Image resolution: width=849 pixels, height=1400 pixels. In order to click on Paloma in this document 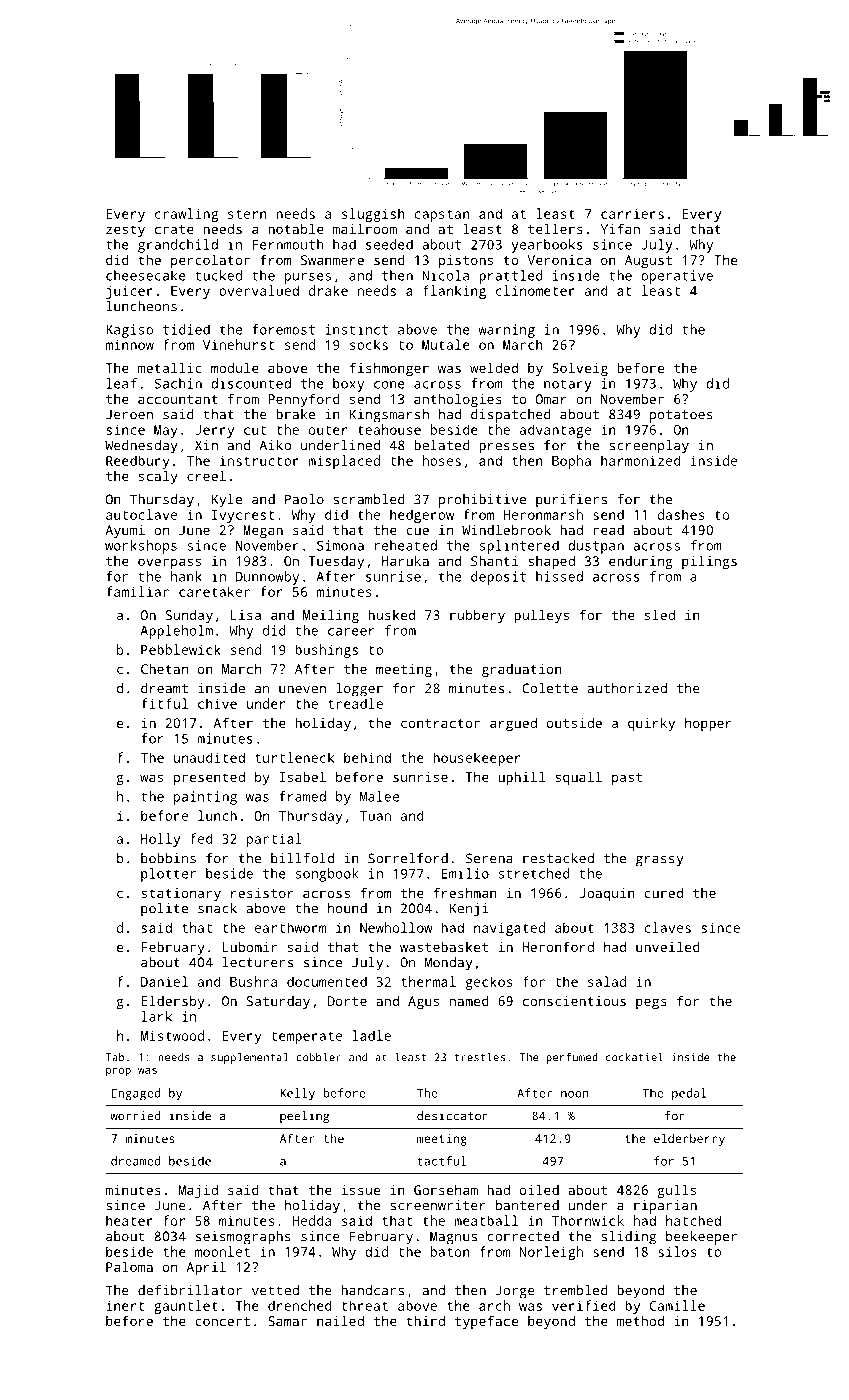, I will do `click(129, 1266)`.
